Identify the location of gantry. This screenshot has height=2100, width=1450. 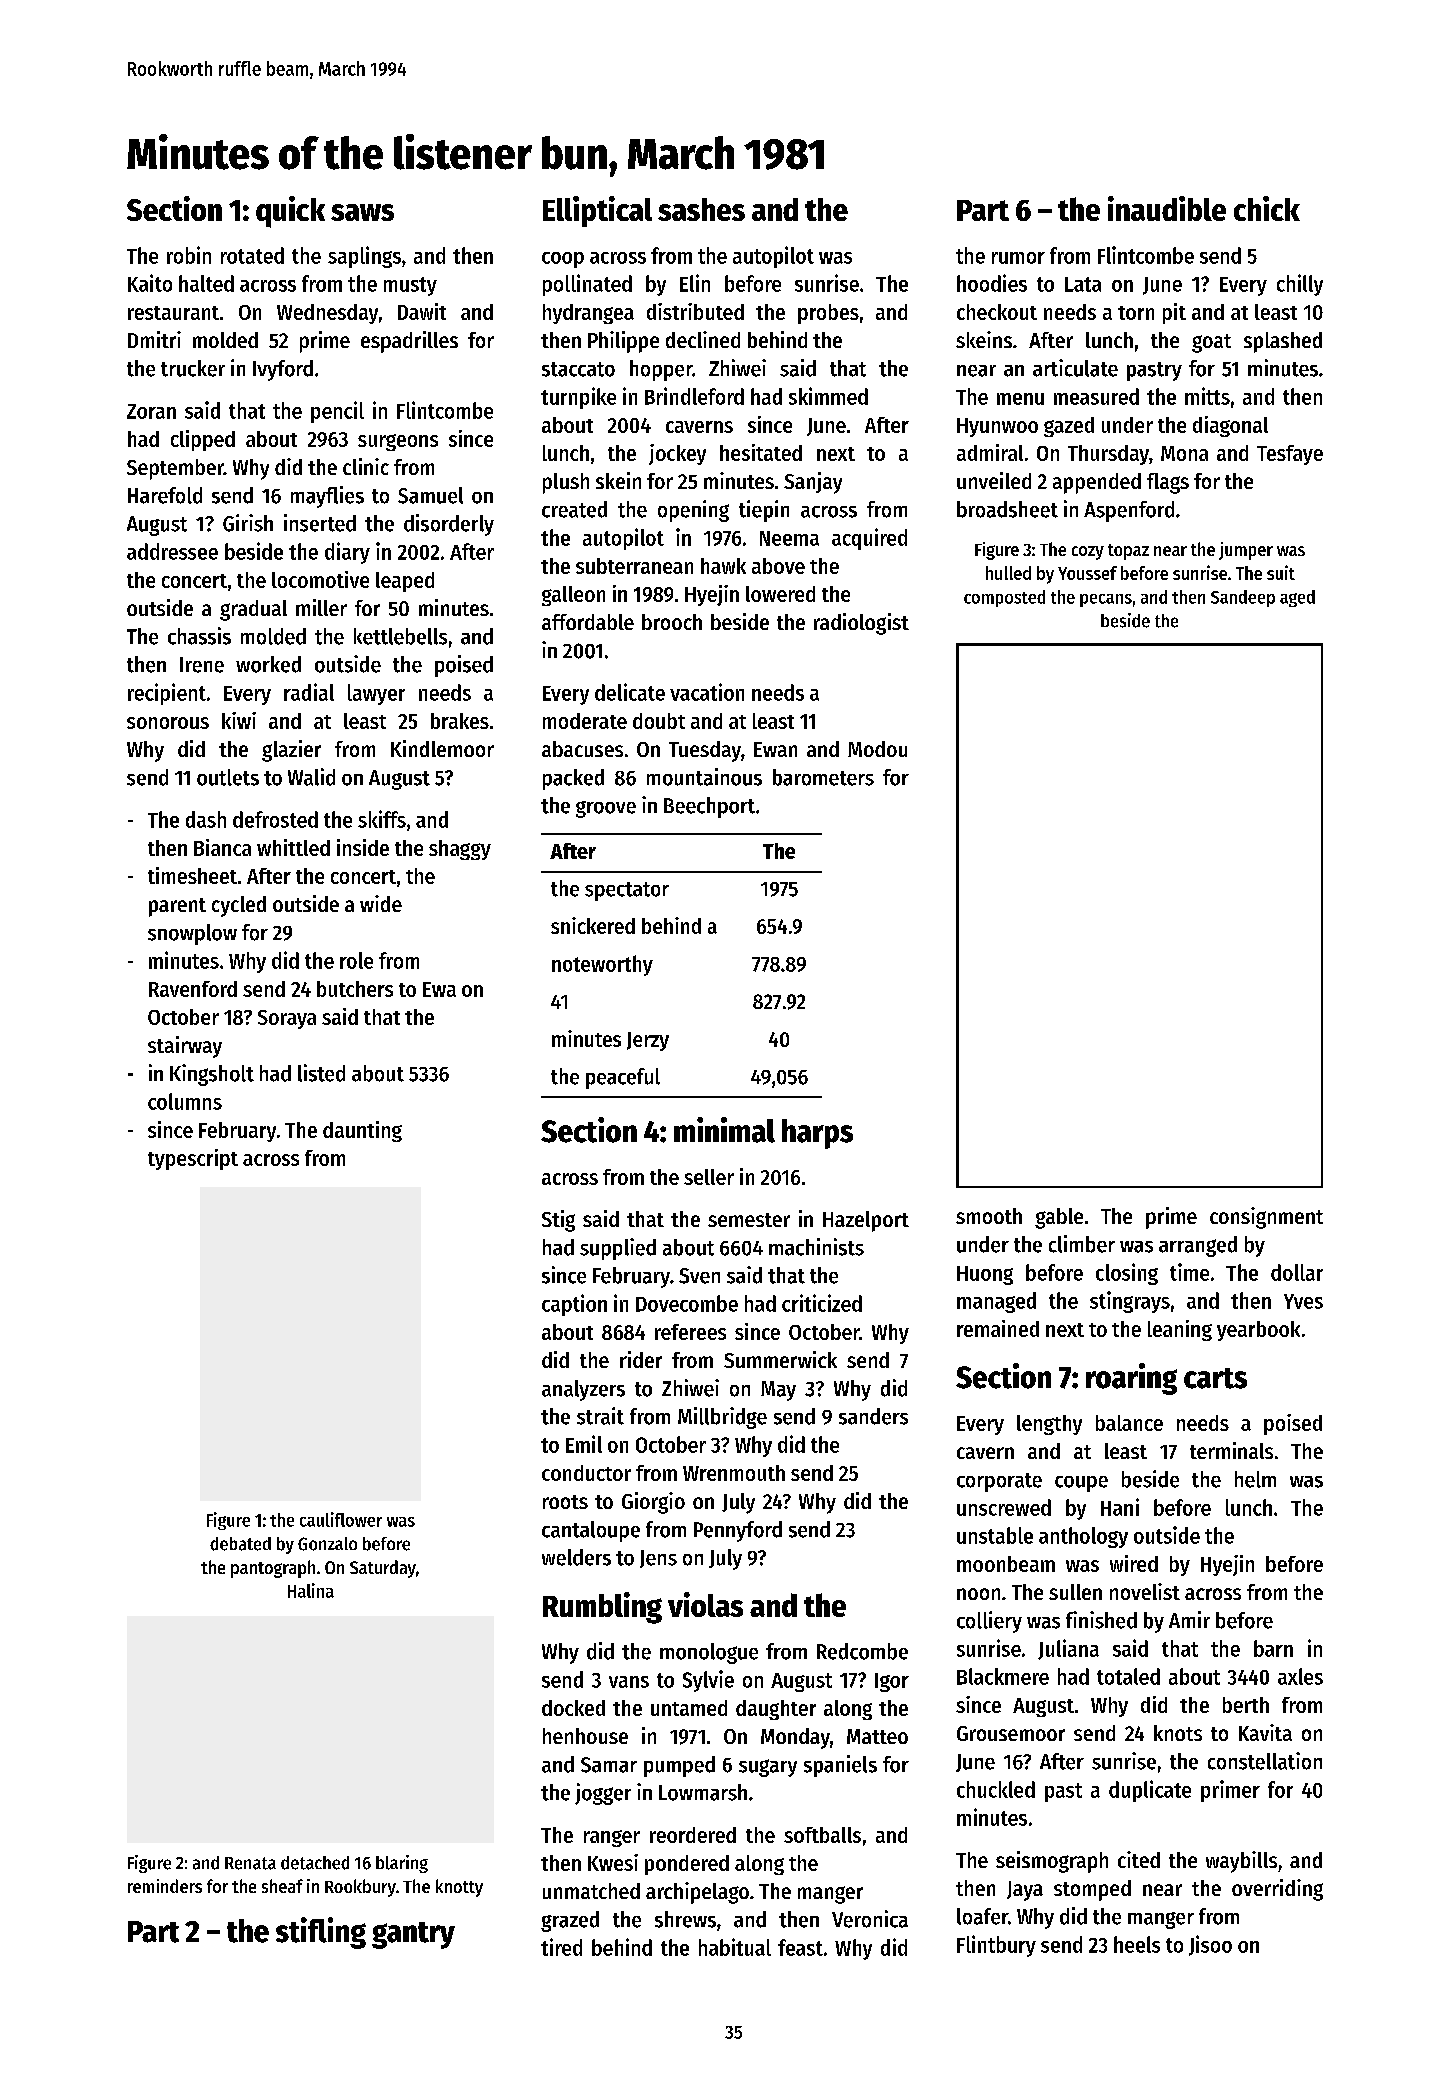
(413, 1935).
